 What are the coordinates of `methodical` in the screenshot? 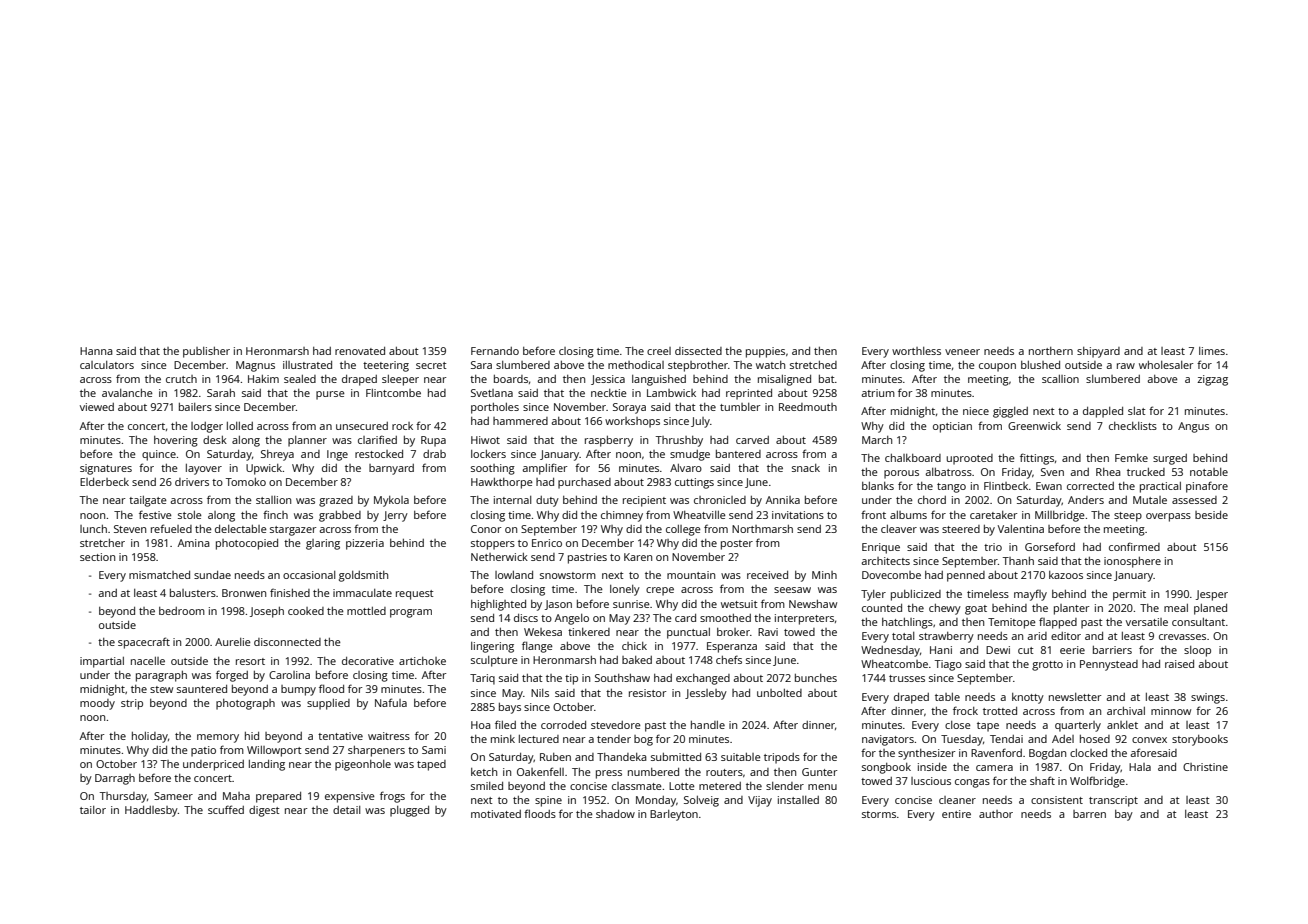 It's located at (636, 365).
